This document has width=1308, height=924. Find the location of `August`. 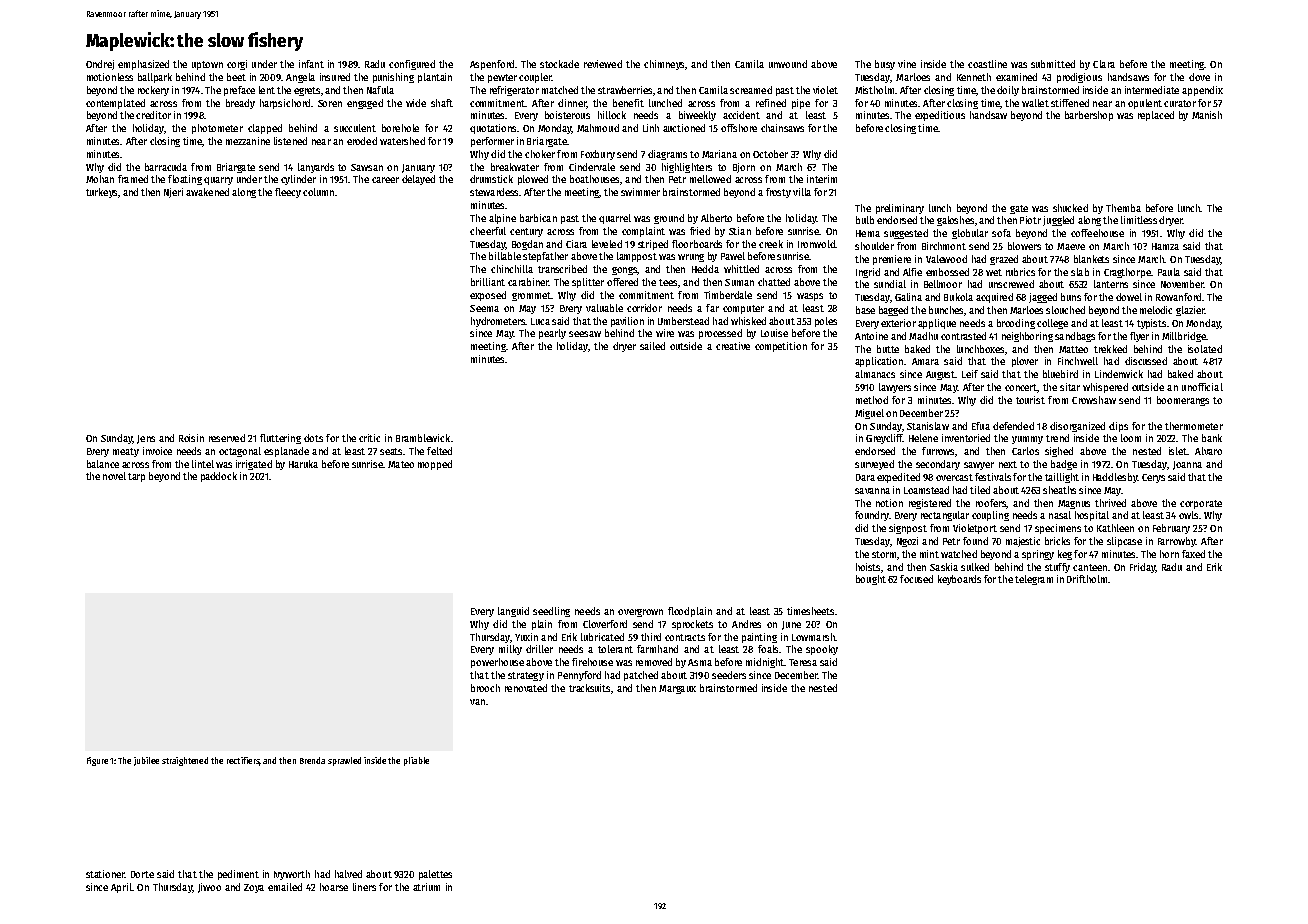

August is located at coordinates (940, 375).
